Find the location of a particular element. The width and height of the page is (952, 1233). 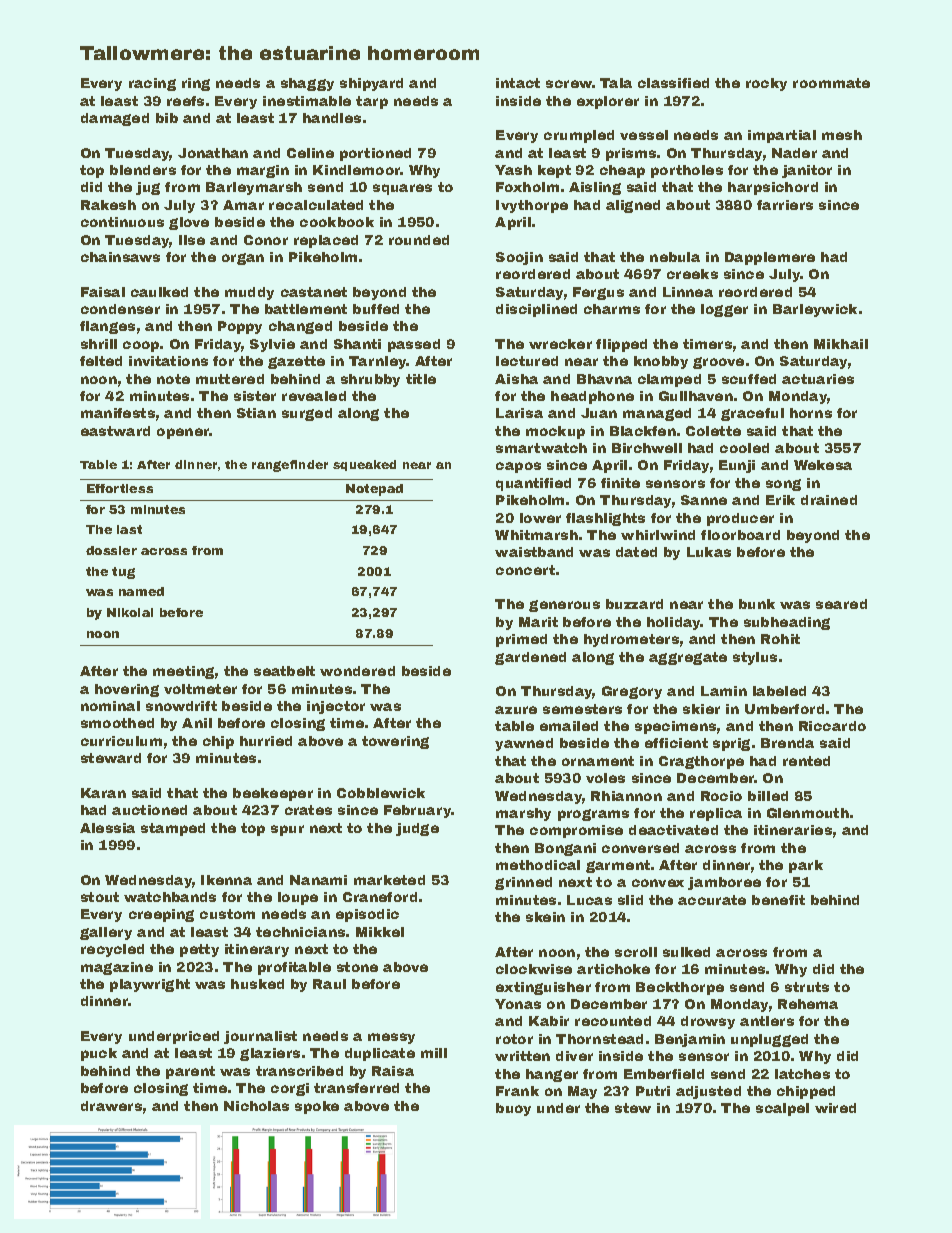

capos is located at coordinates (518, 467).
